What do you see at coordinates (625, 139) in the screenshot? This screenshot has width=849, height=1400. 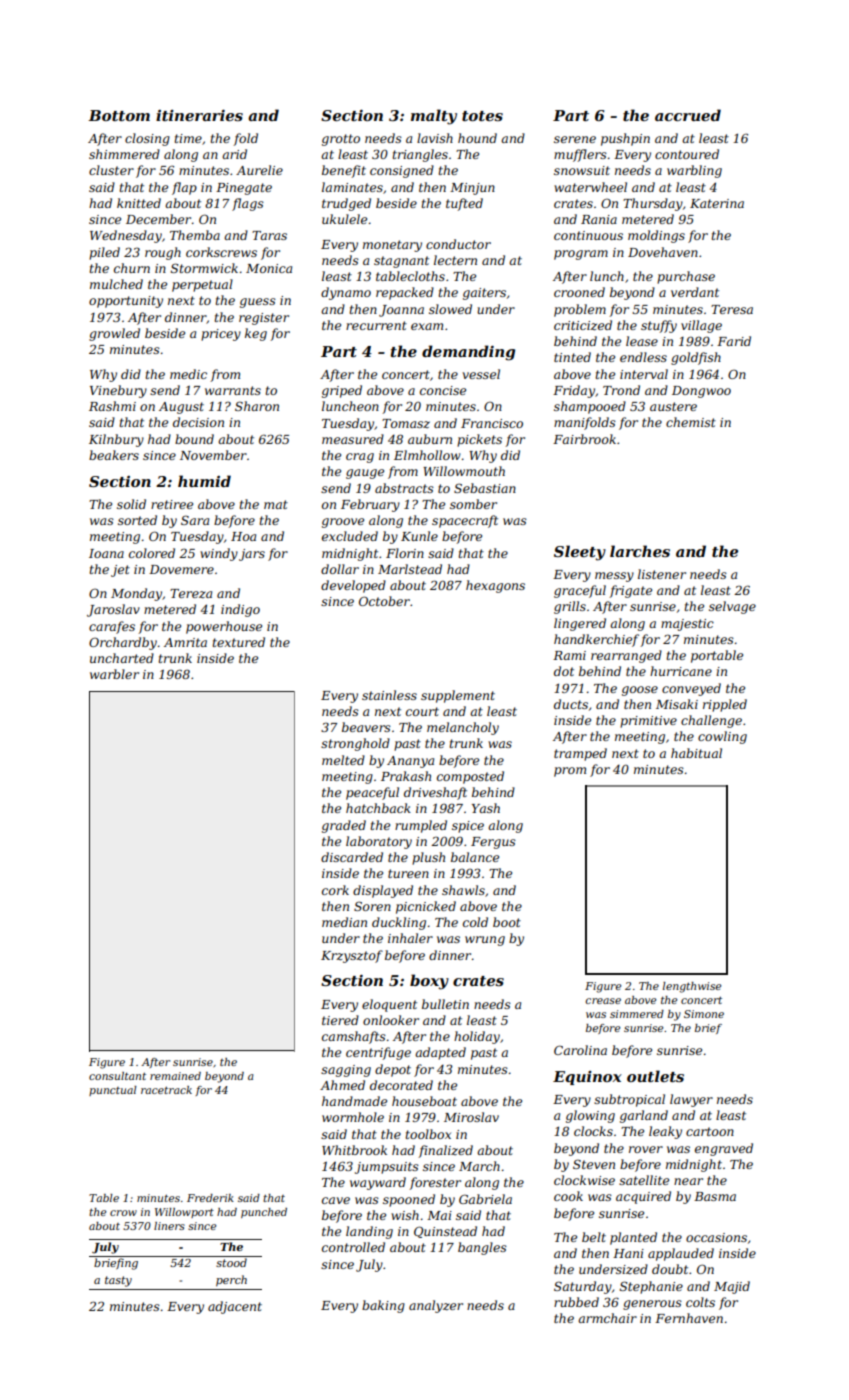 I see `pushpin` at bounding box center [625, 139].
